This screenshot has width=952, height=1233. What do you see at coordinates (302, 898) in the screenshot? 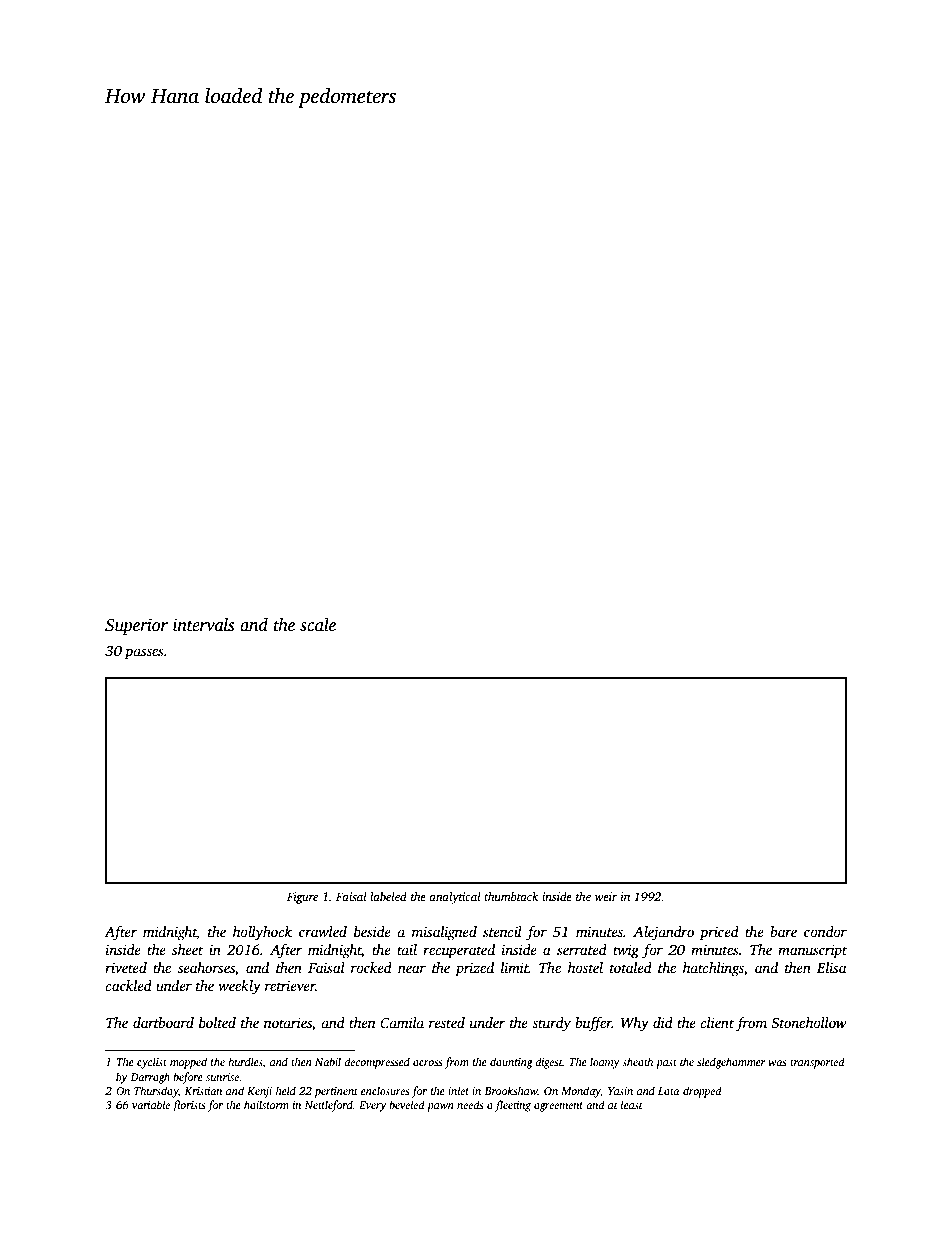
I see `Figure` at bounding box center [302, 898].
